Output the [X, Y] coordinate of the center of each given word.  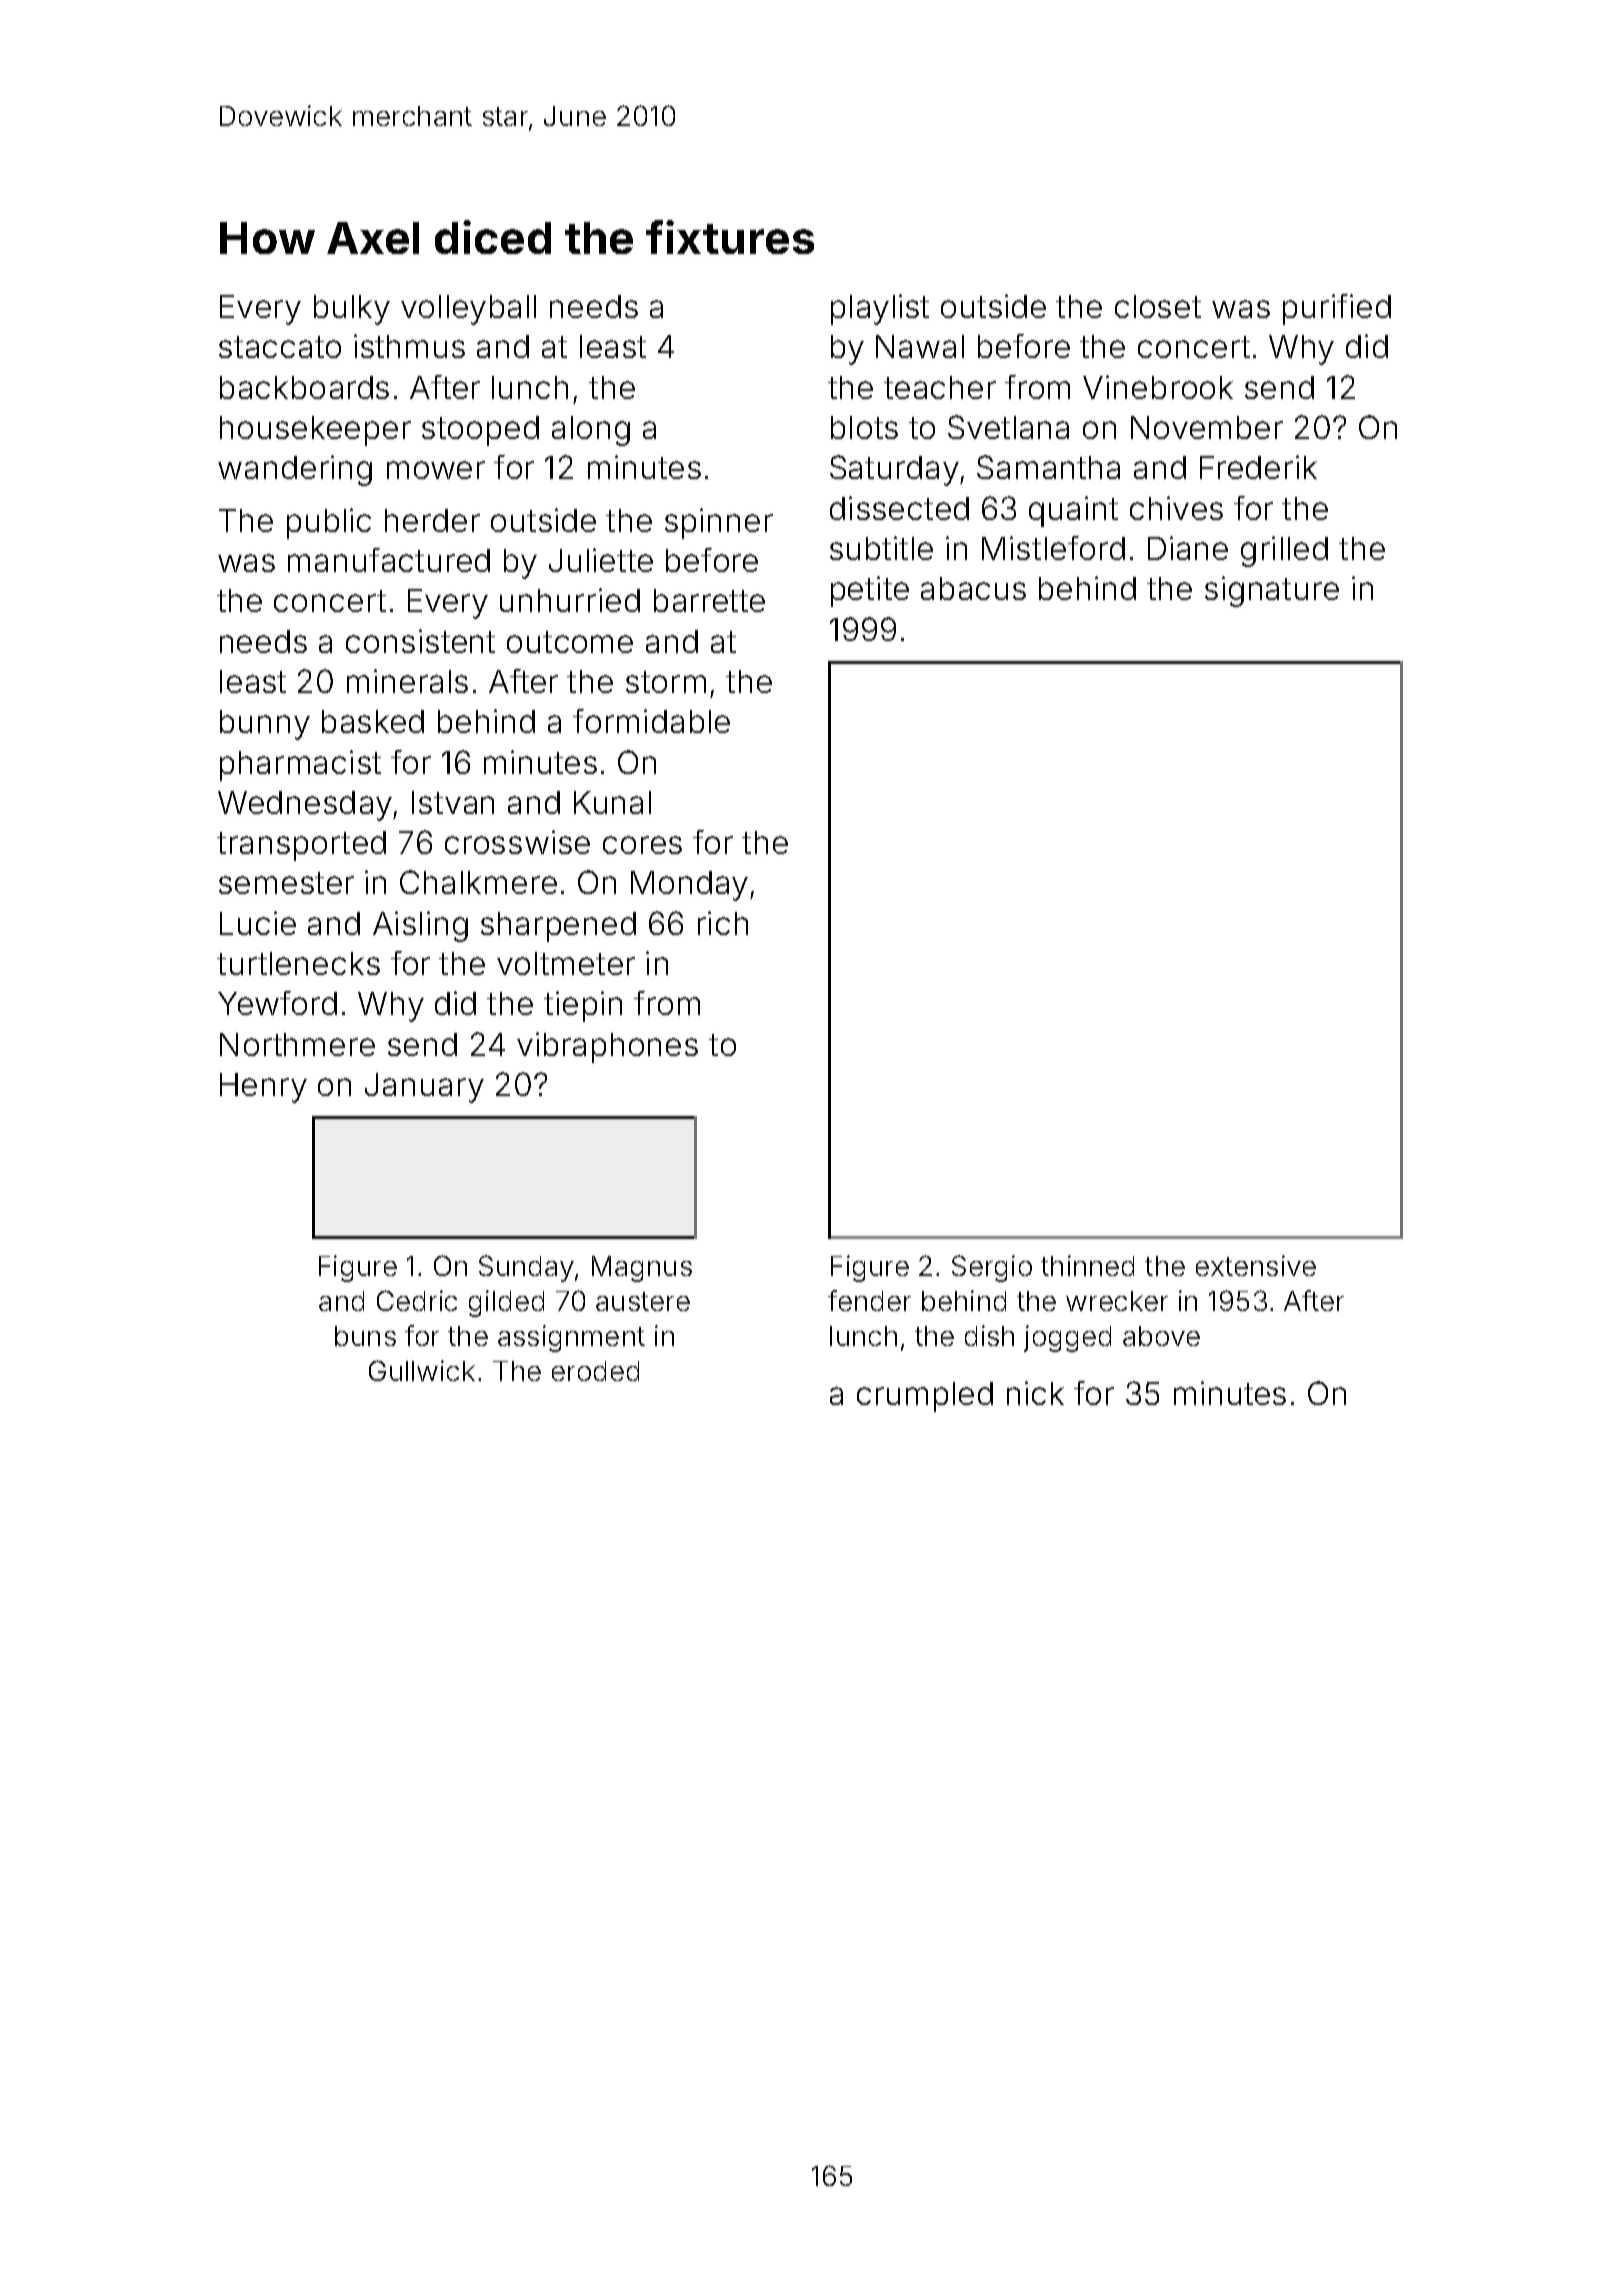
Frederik [1258, 467]
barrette [709, 600]
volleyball [468, 310]
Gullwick [422, 1370]
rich [723, 923]
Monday [689, 886]
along [591, 431]
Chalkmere [478, 882]
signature [1272, 591]
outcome [570, 642]
